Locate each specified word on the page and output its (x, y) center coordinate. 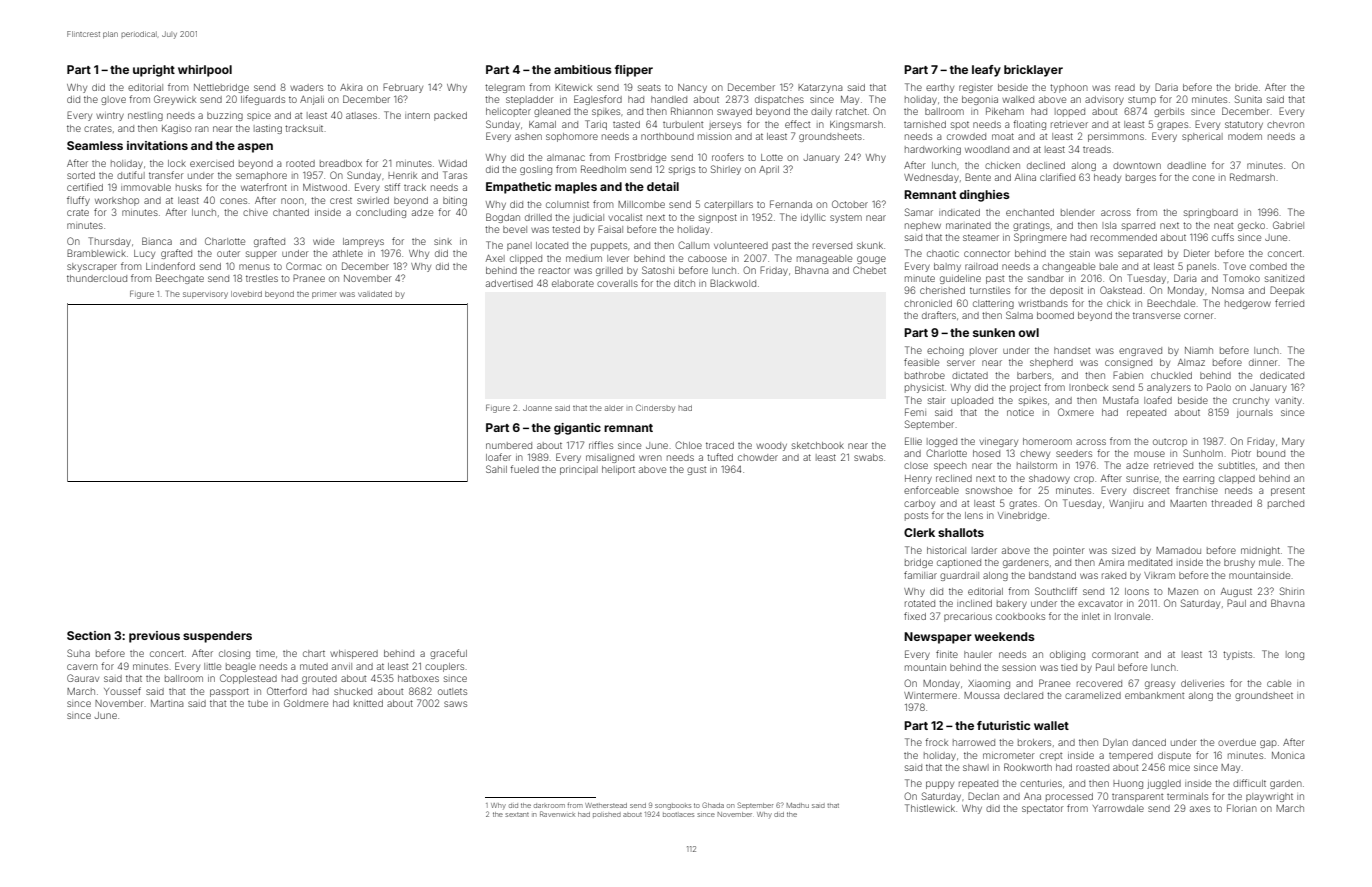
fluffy (78, 201)
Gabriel (1288, 225)
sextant (517, 814)
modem (1245, 136)
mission (715, 137)
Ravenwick (557, 814)
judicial (588, 218)
